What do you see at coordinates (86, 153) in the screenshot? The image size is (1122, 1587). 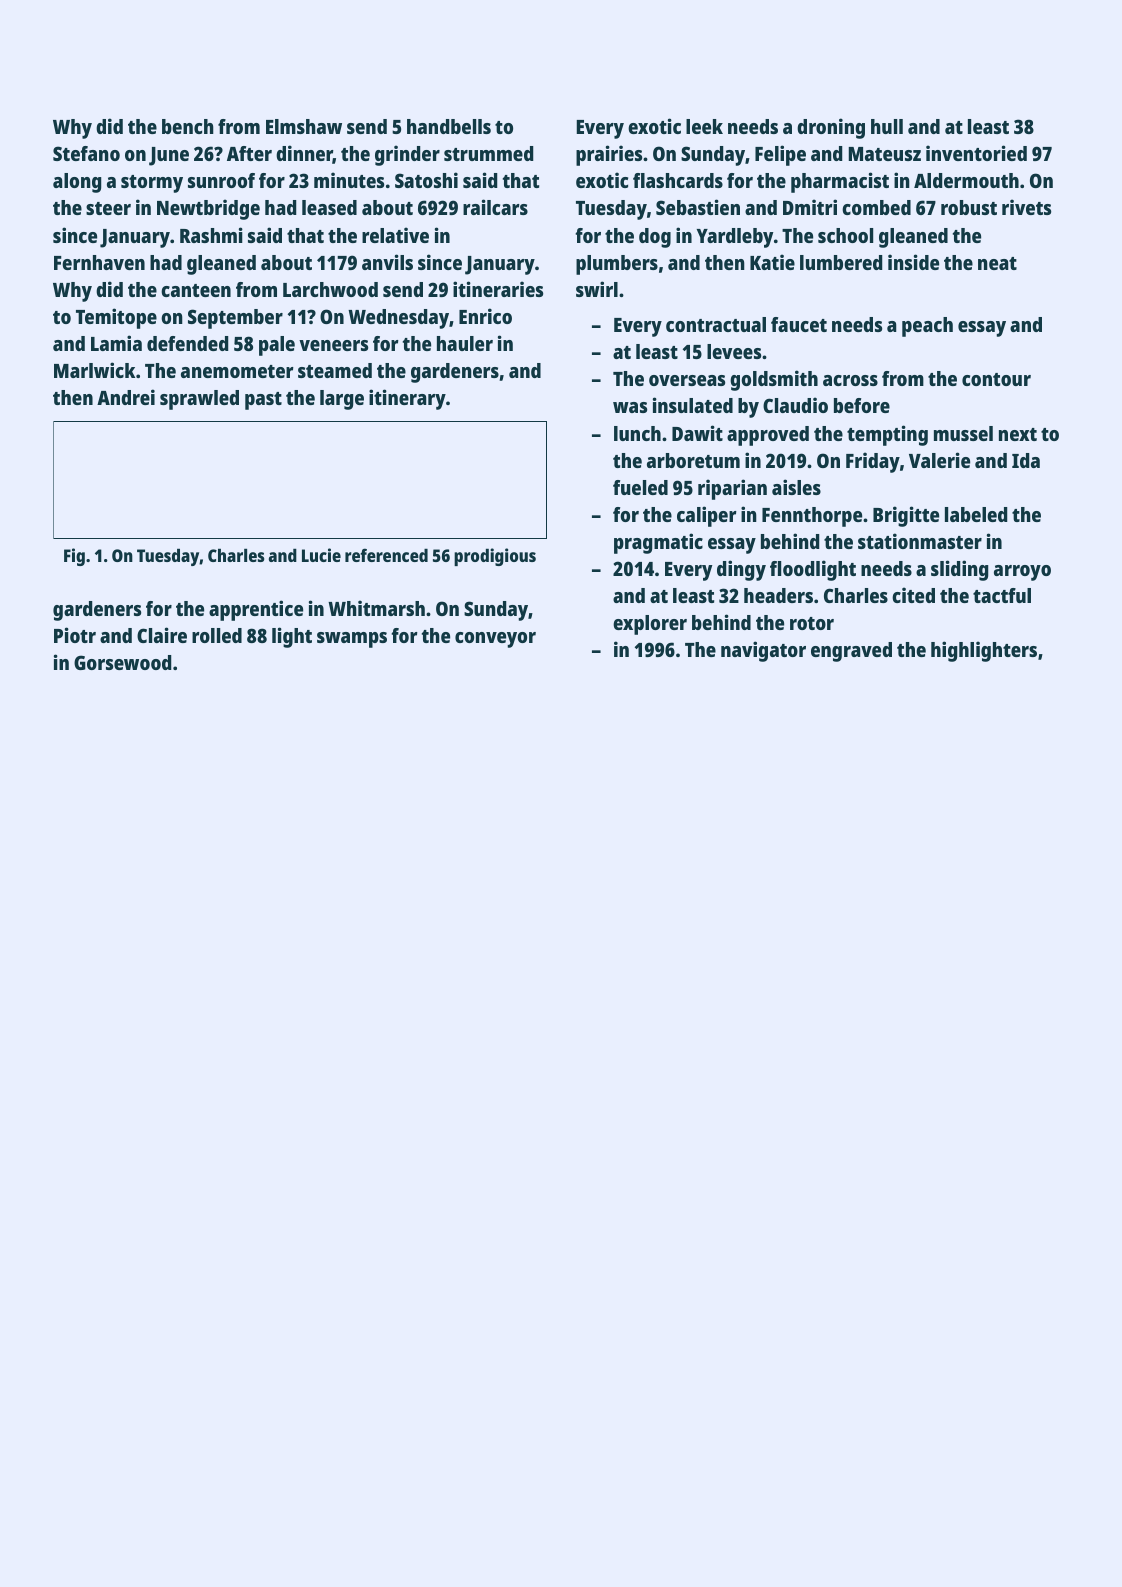 I see `Stefano` at bounding box center [86, 153].
